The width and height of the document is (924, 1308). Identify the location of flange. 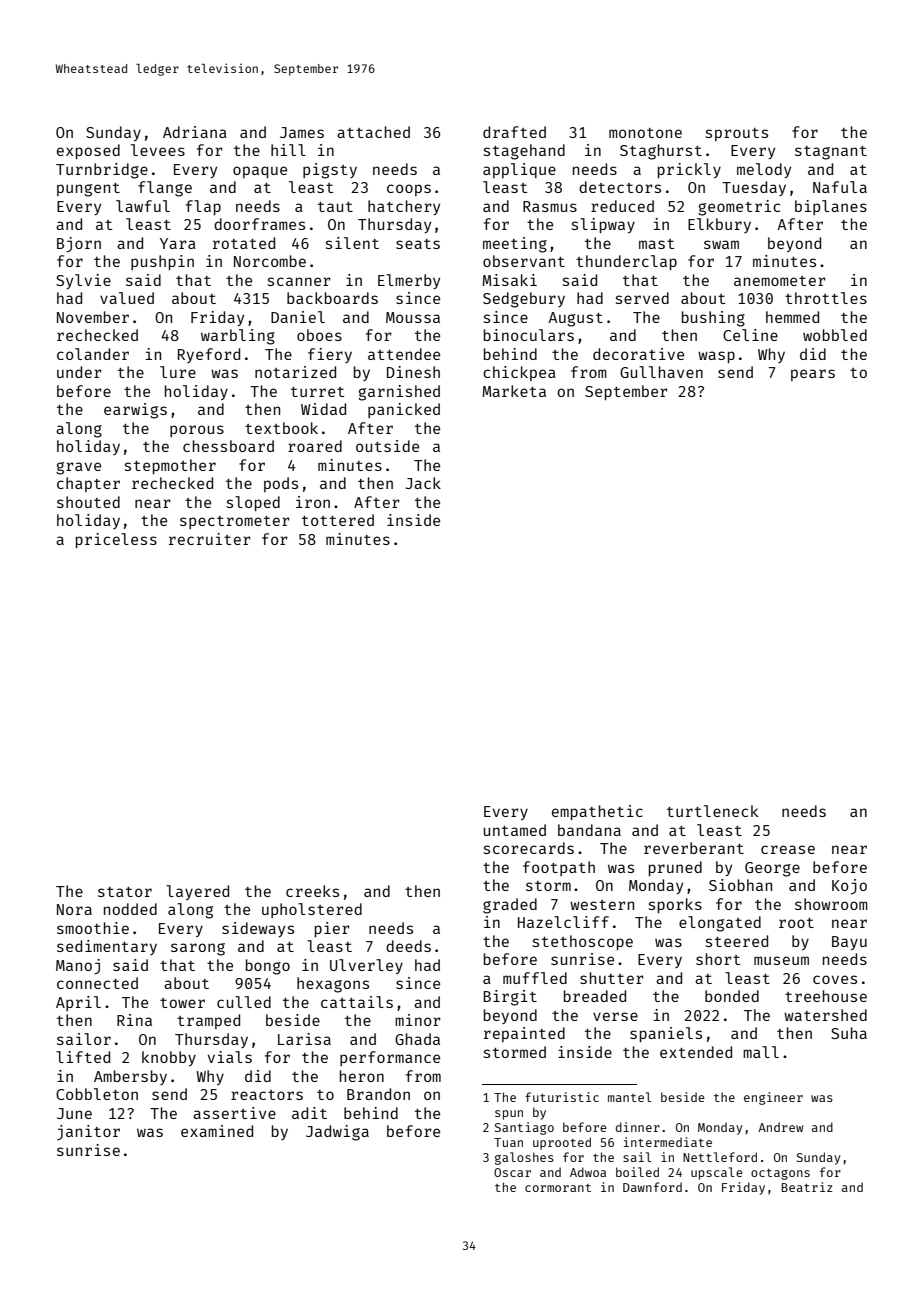
(165, 189).
